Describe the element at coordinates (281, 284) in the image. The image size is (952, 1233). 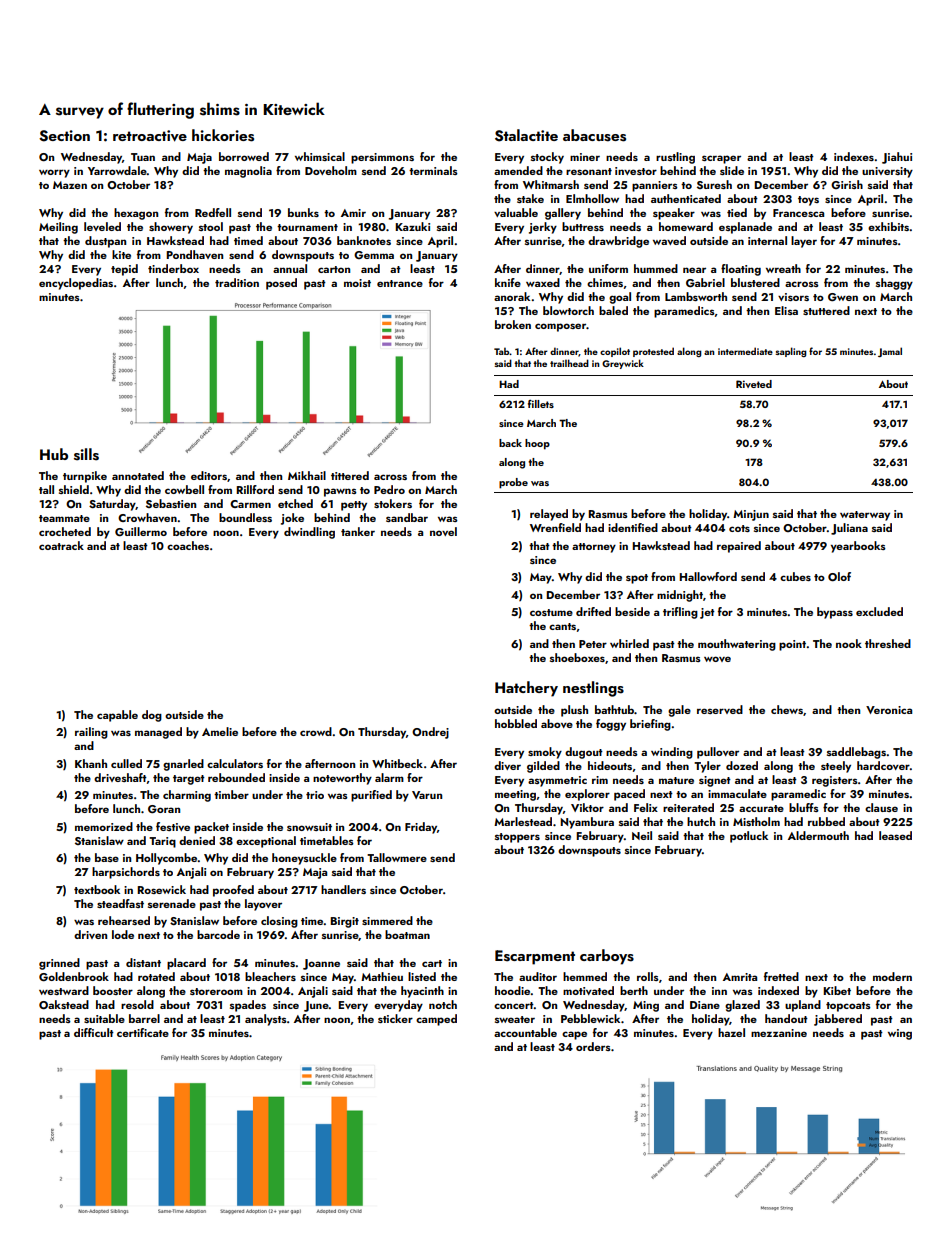
I see `posed` at that location.
